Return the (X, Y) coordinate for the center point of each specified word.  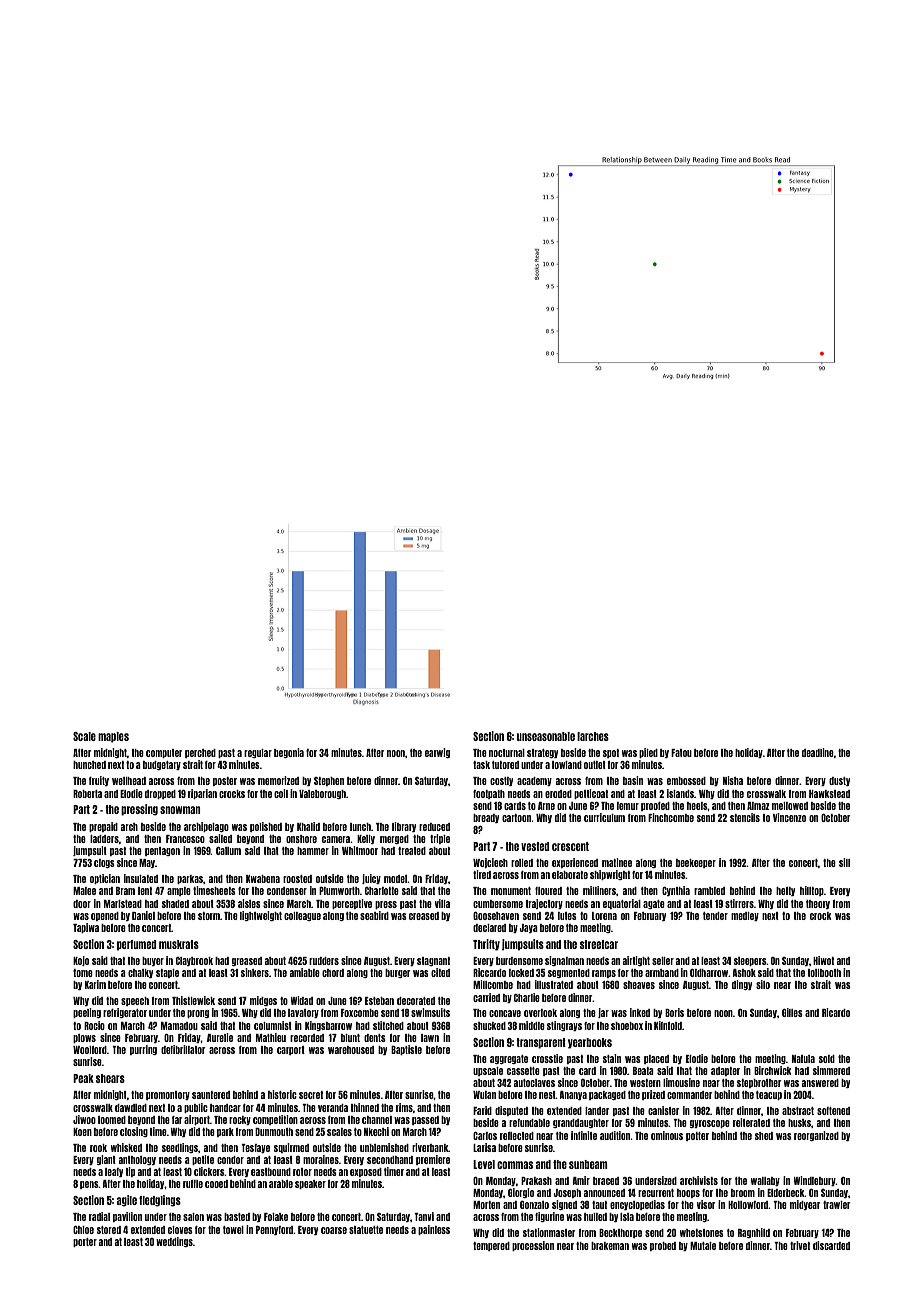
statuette (366, 1230)
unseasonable (546, 736)
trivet (800, 1245)
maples (113, 737)
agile (127, 1201)
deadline (818, 752)
